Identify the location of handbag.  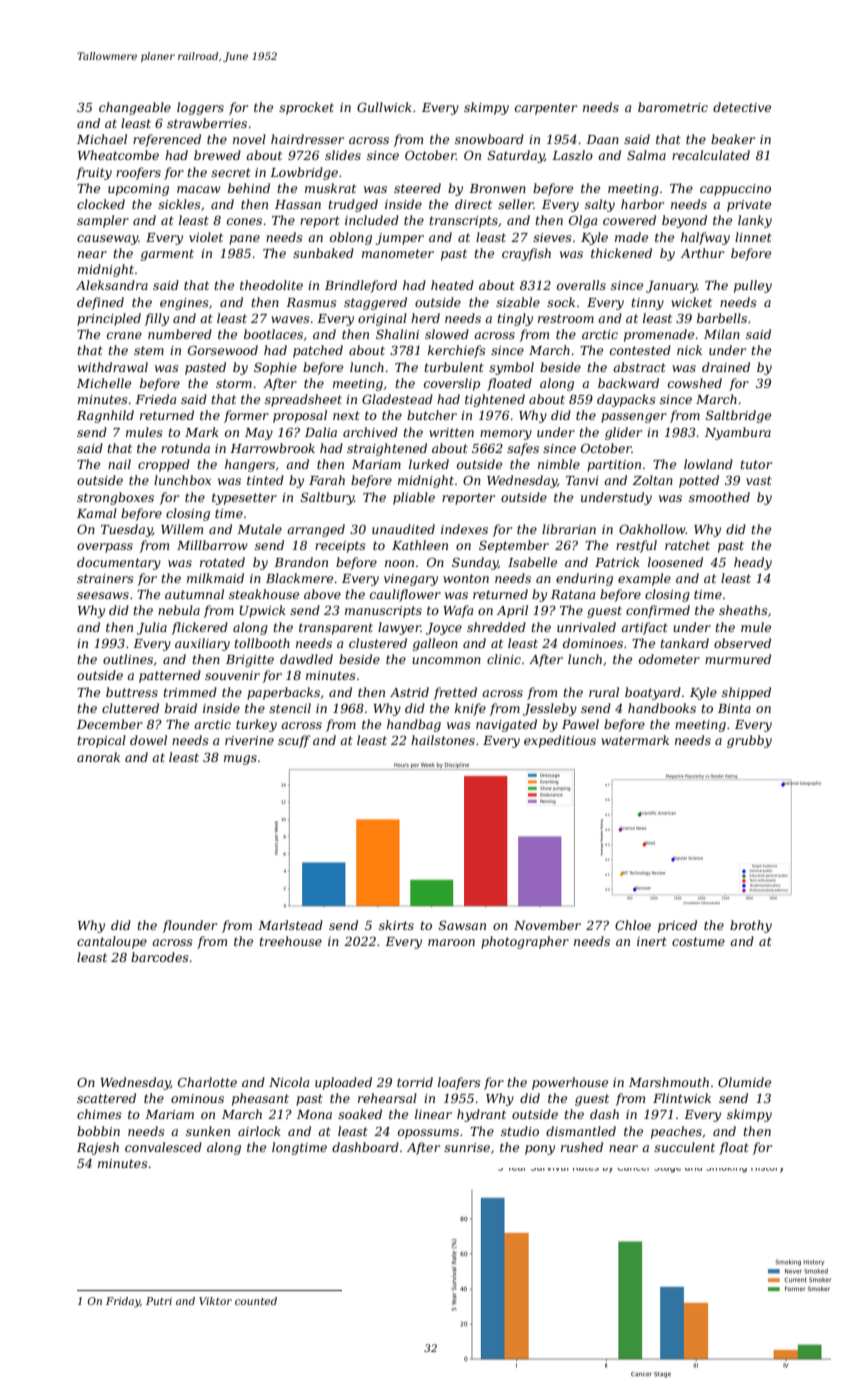
(414, 725).
